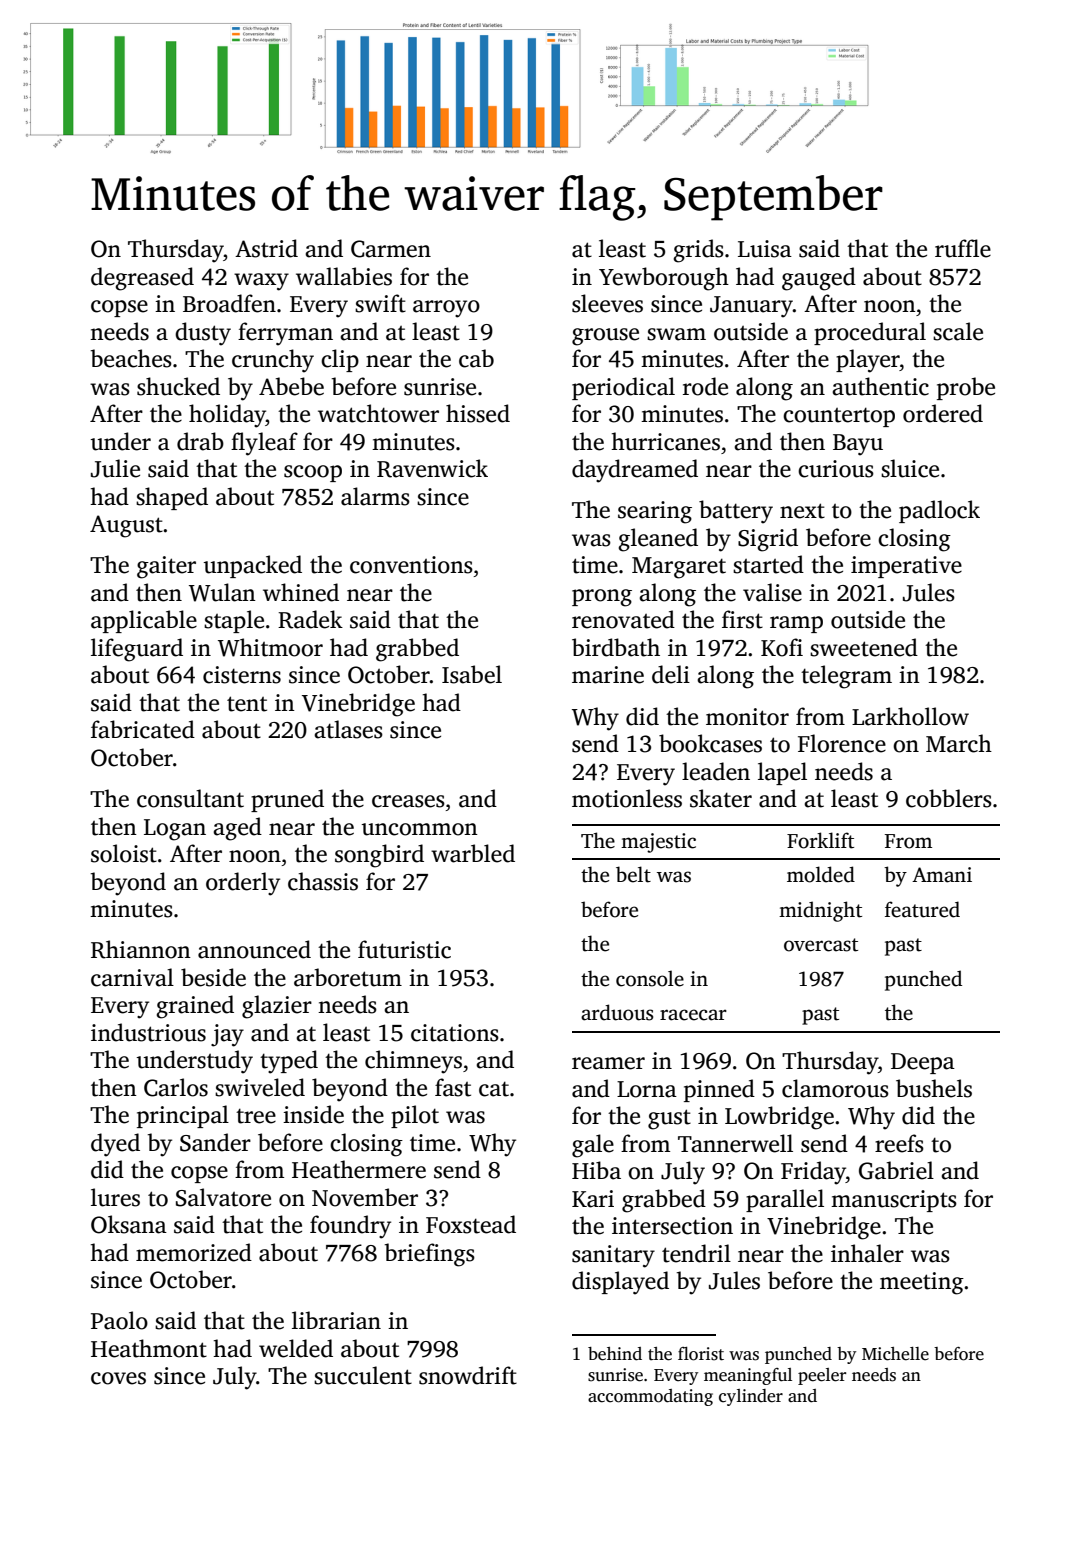 Image resolution: width=1090 pixels, height=1549 pixels. Describe the element at coordinates (785, 1200) in the screenshot. I see `parallel` at that location.
